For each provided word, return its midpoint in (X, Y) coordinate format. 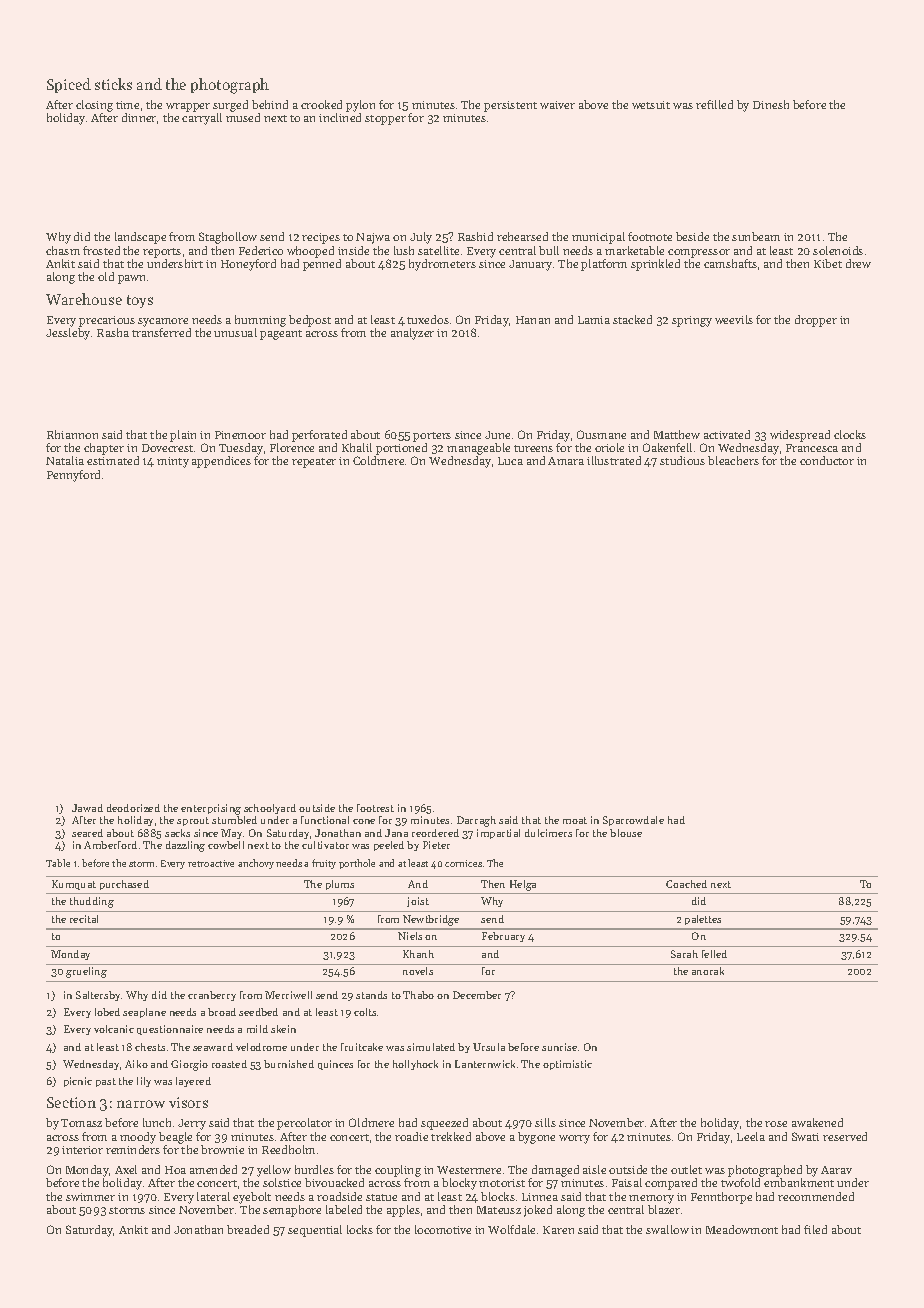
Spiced (69, 85)
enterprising (211, 809)
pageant (281, 335)
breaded (248, 1229)
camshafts (730, 263)
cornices (463, 863)
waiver (557, 105)
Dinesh (771, 104)
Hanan (533, 320)
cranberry (212, 996)
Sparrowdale (633, 821)
